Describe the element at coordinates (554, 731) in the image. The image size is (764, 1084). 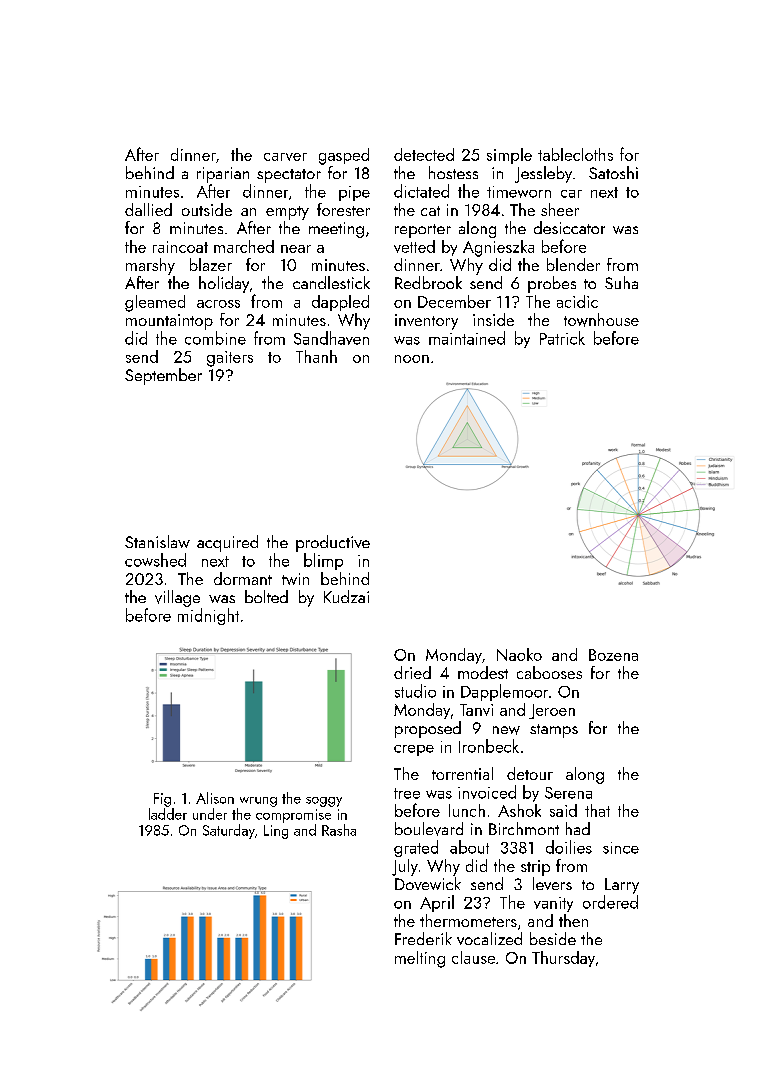
I see `stamps` at that location.
